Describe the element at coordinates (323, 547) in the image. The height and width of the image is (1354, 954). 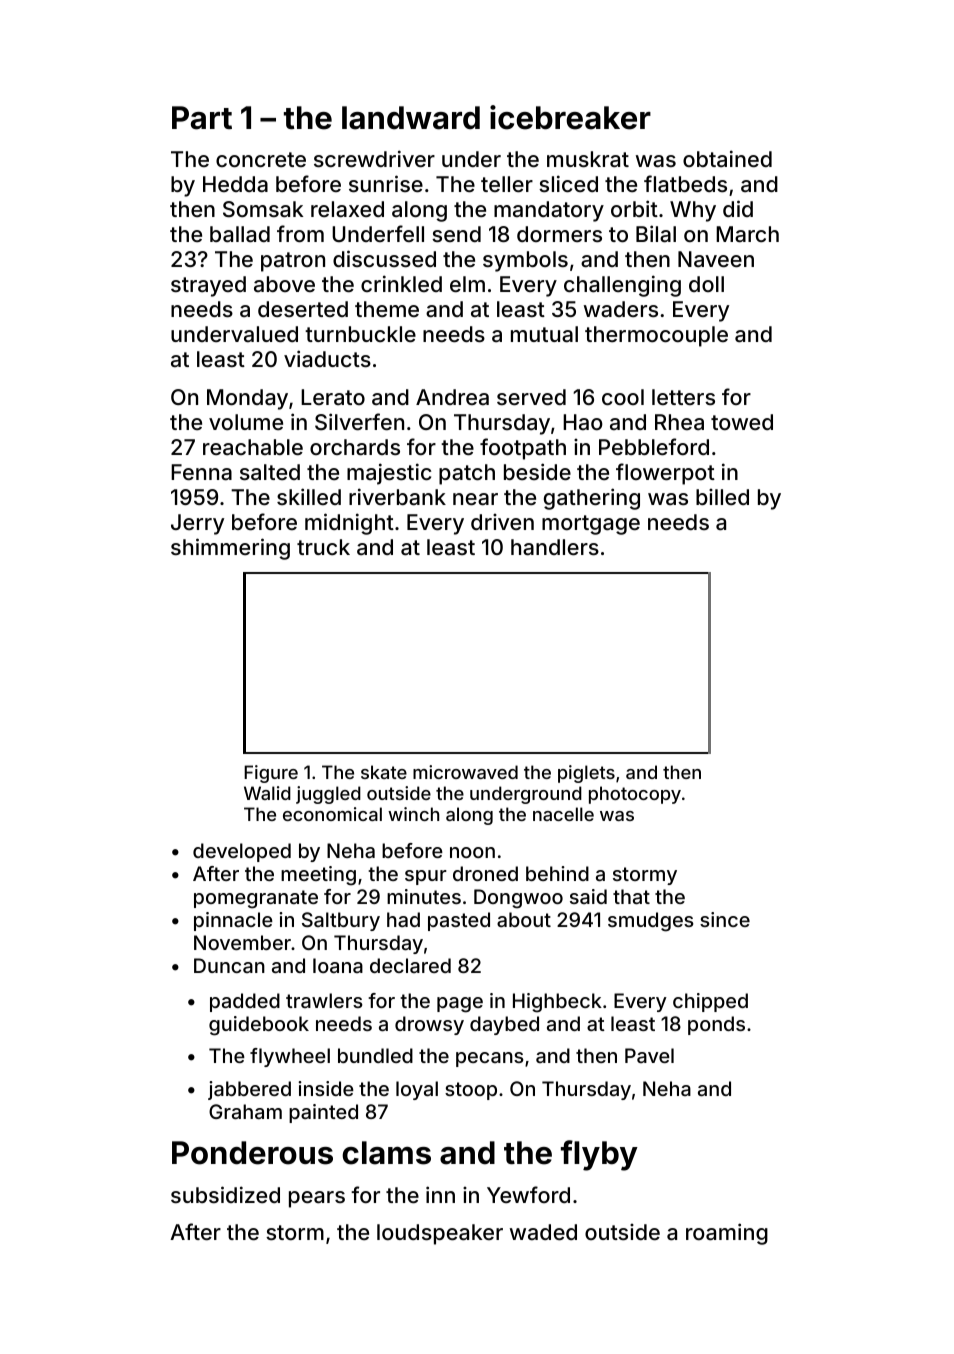
I see `truck` at that location.
